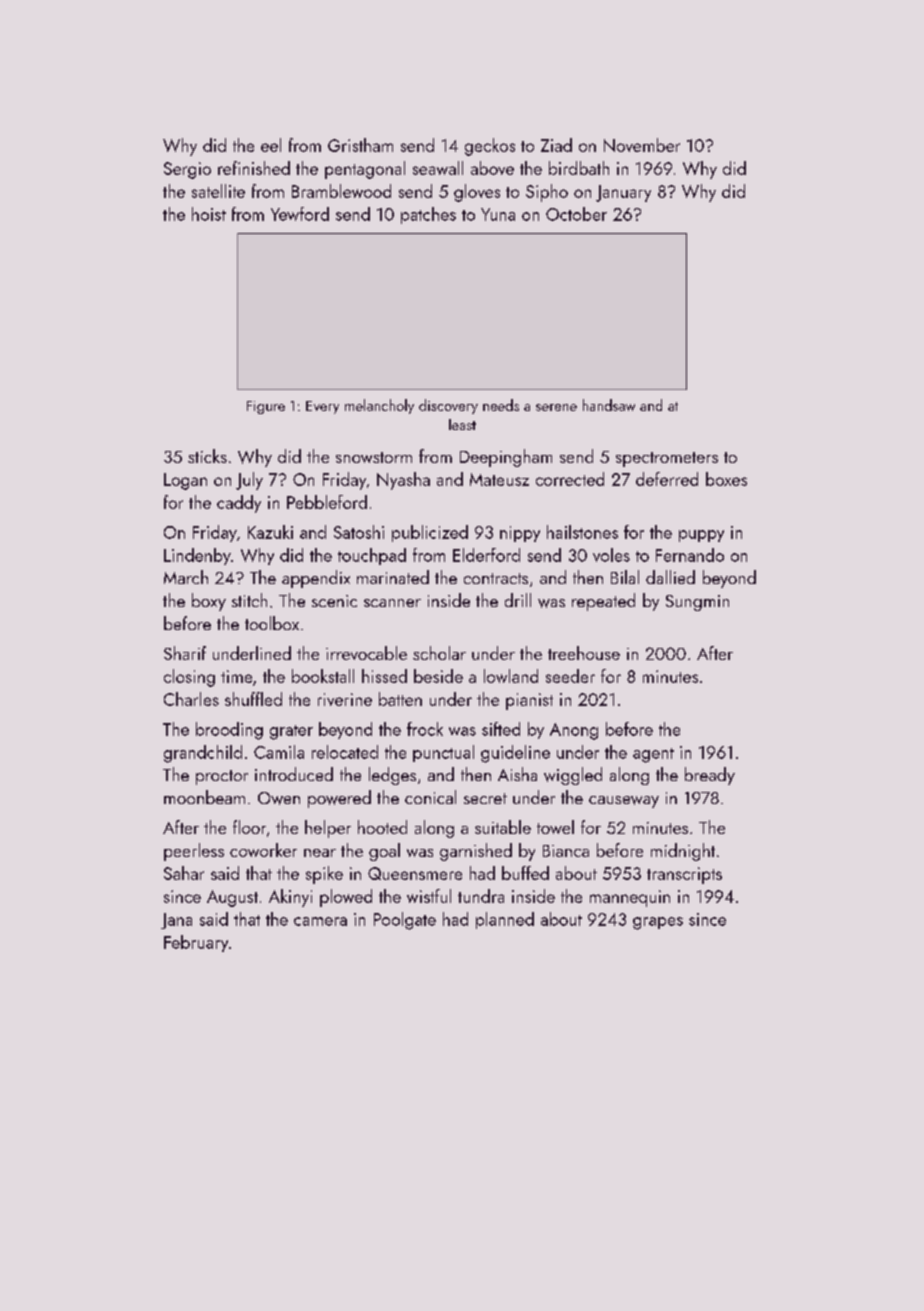  I want to click on dallied, so click(670, 577).
